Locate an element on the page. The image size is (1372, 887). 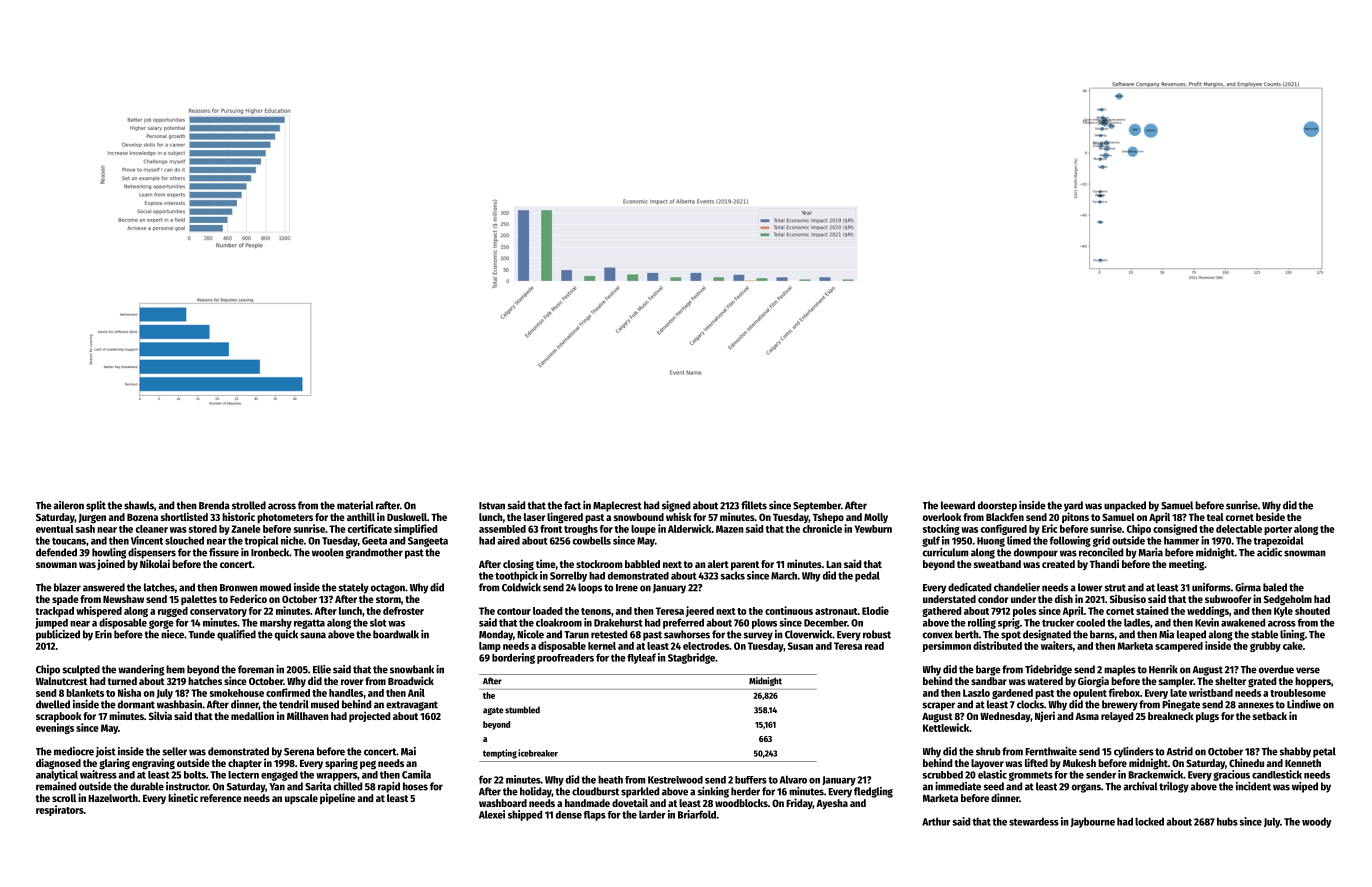
Alexei is located at coordinates (492, 814).
